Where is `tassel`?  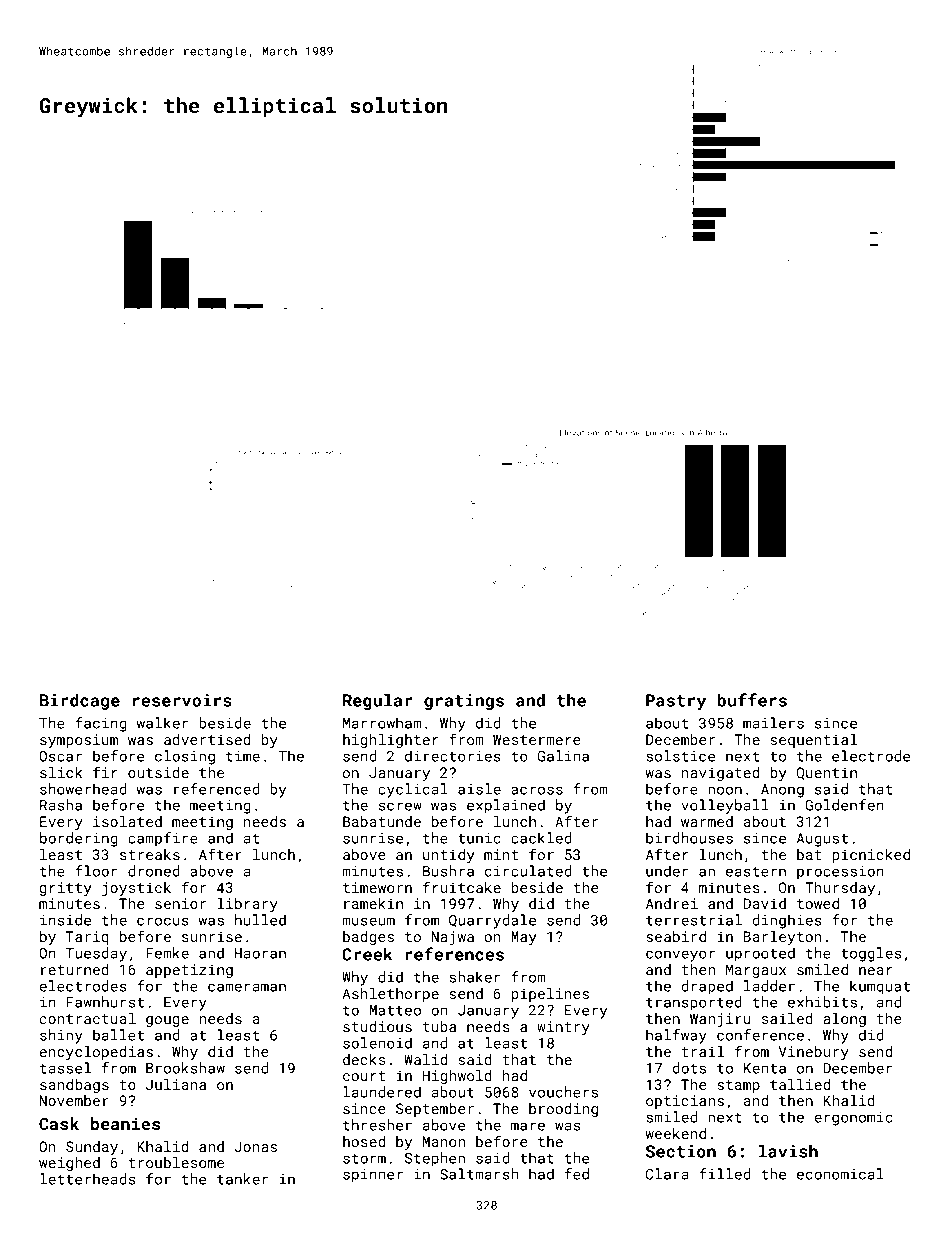
tassel is located at coordinates (65, 1068).
